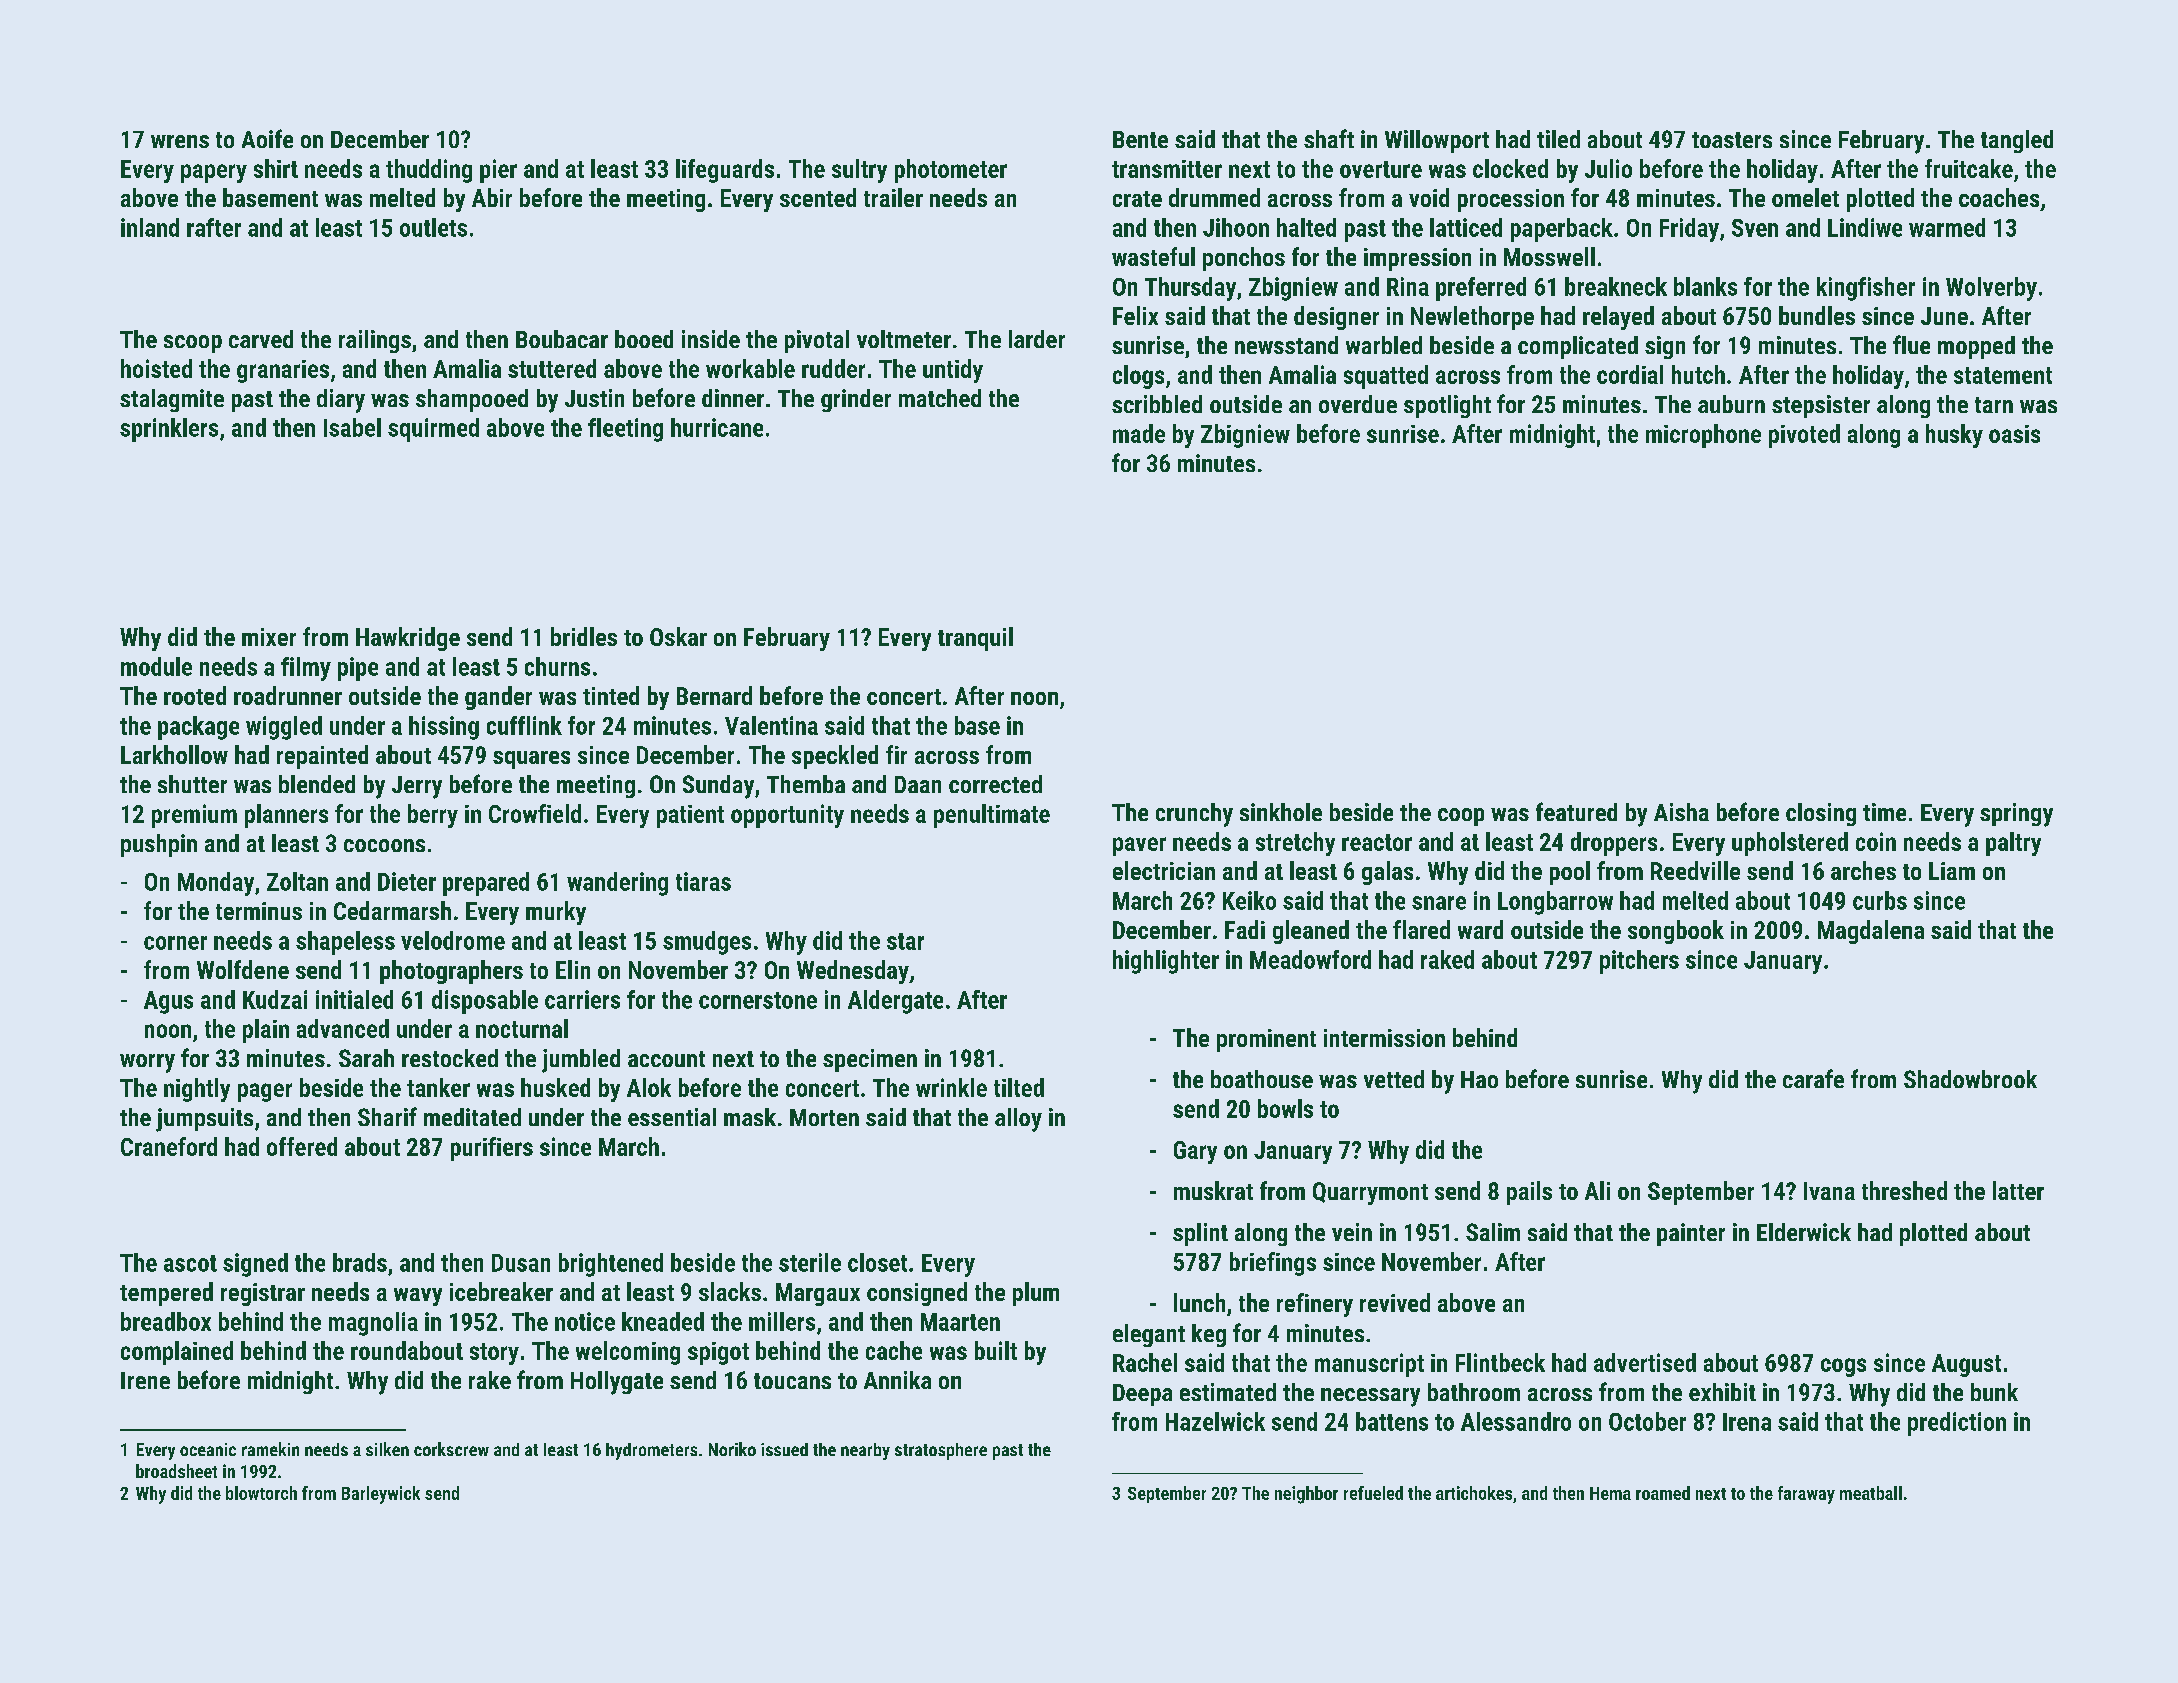  Describe the element at coordinates (267, 138) in the screenshot. I see `Aoife` at that location.
